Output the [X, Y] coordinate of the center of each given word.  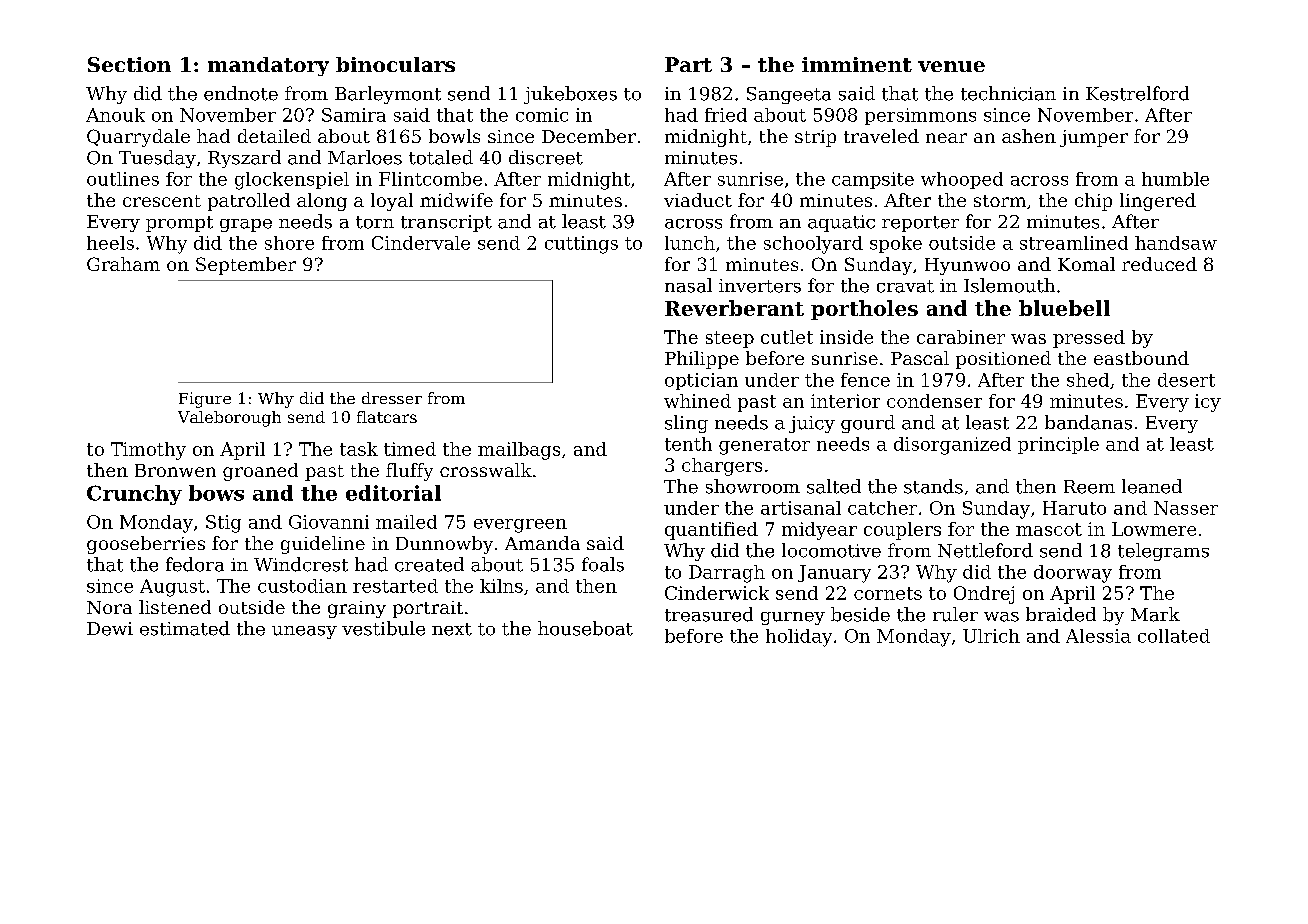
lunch [690, 243]
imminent [857, 64]
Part [688, 64]
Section [129, 64]
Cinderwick [717, 593]
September [246, 266]
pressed [1089, 339]
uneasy [304, 632]
